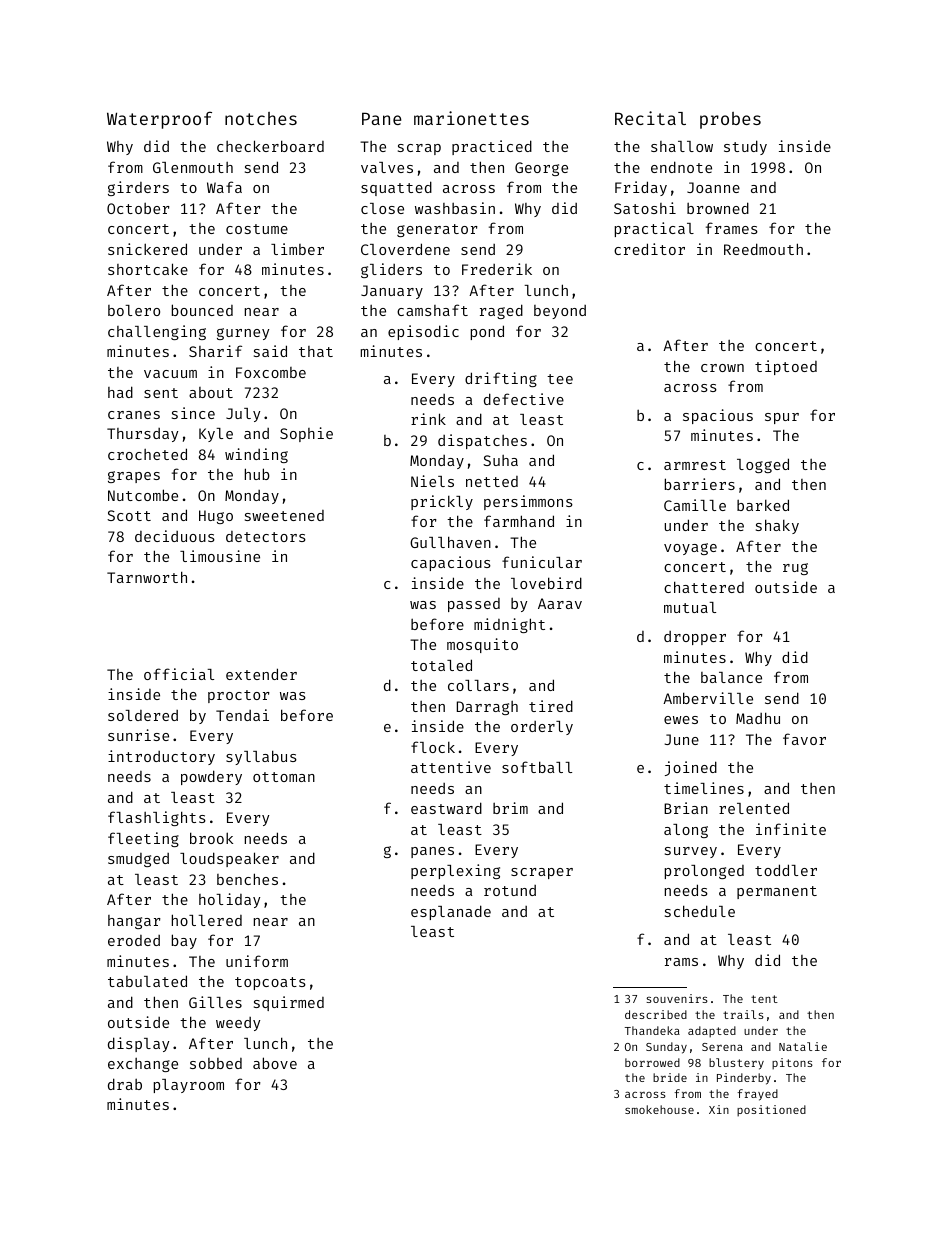 This image has width=952, height=1233. Describe the element at coordinates (745, 147) in the image. I see `study` at that location.
